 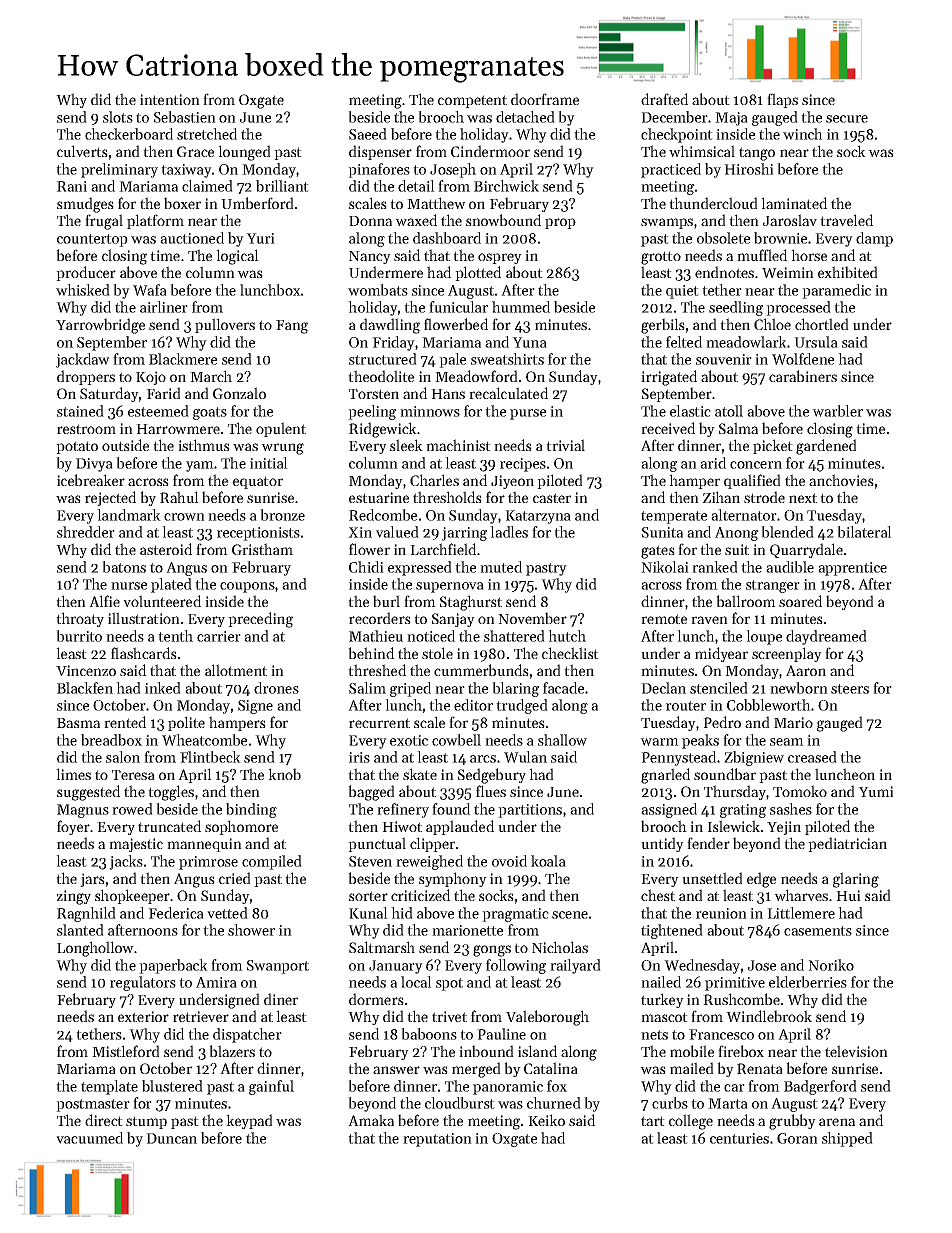 What do you see at coordinates (791, 809) in the page?
I see `sashes` at bounding box center [791, 809].
